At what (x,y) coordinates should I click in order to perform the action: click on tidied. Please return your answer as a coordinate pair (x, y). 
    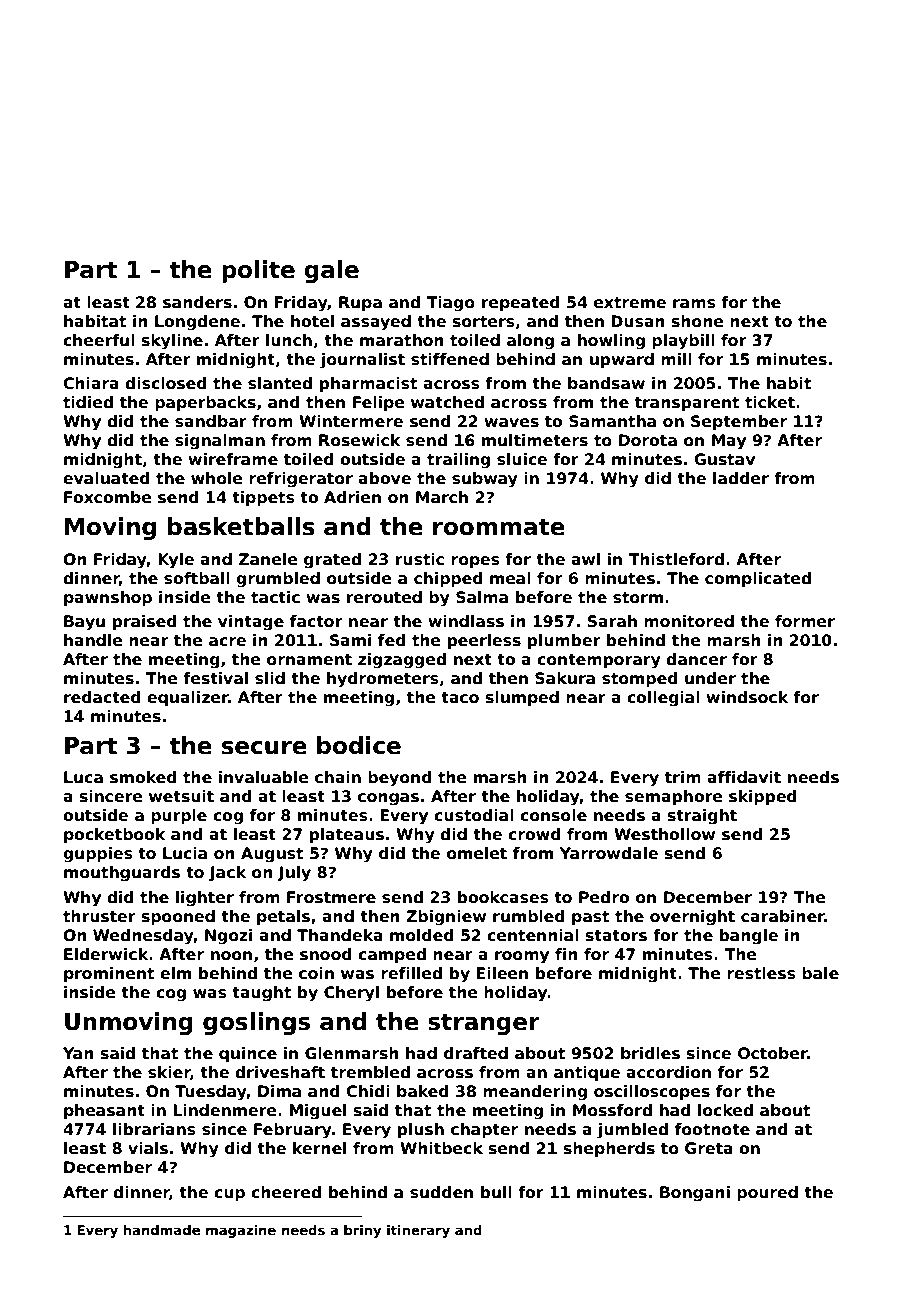
    Looking at the image, I should click on (88, 402).
